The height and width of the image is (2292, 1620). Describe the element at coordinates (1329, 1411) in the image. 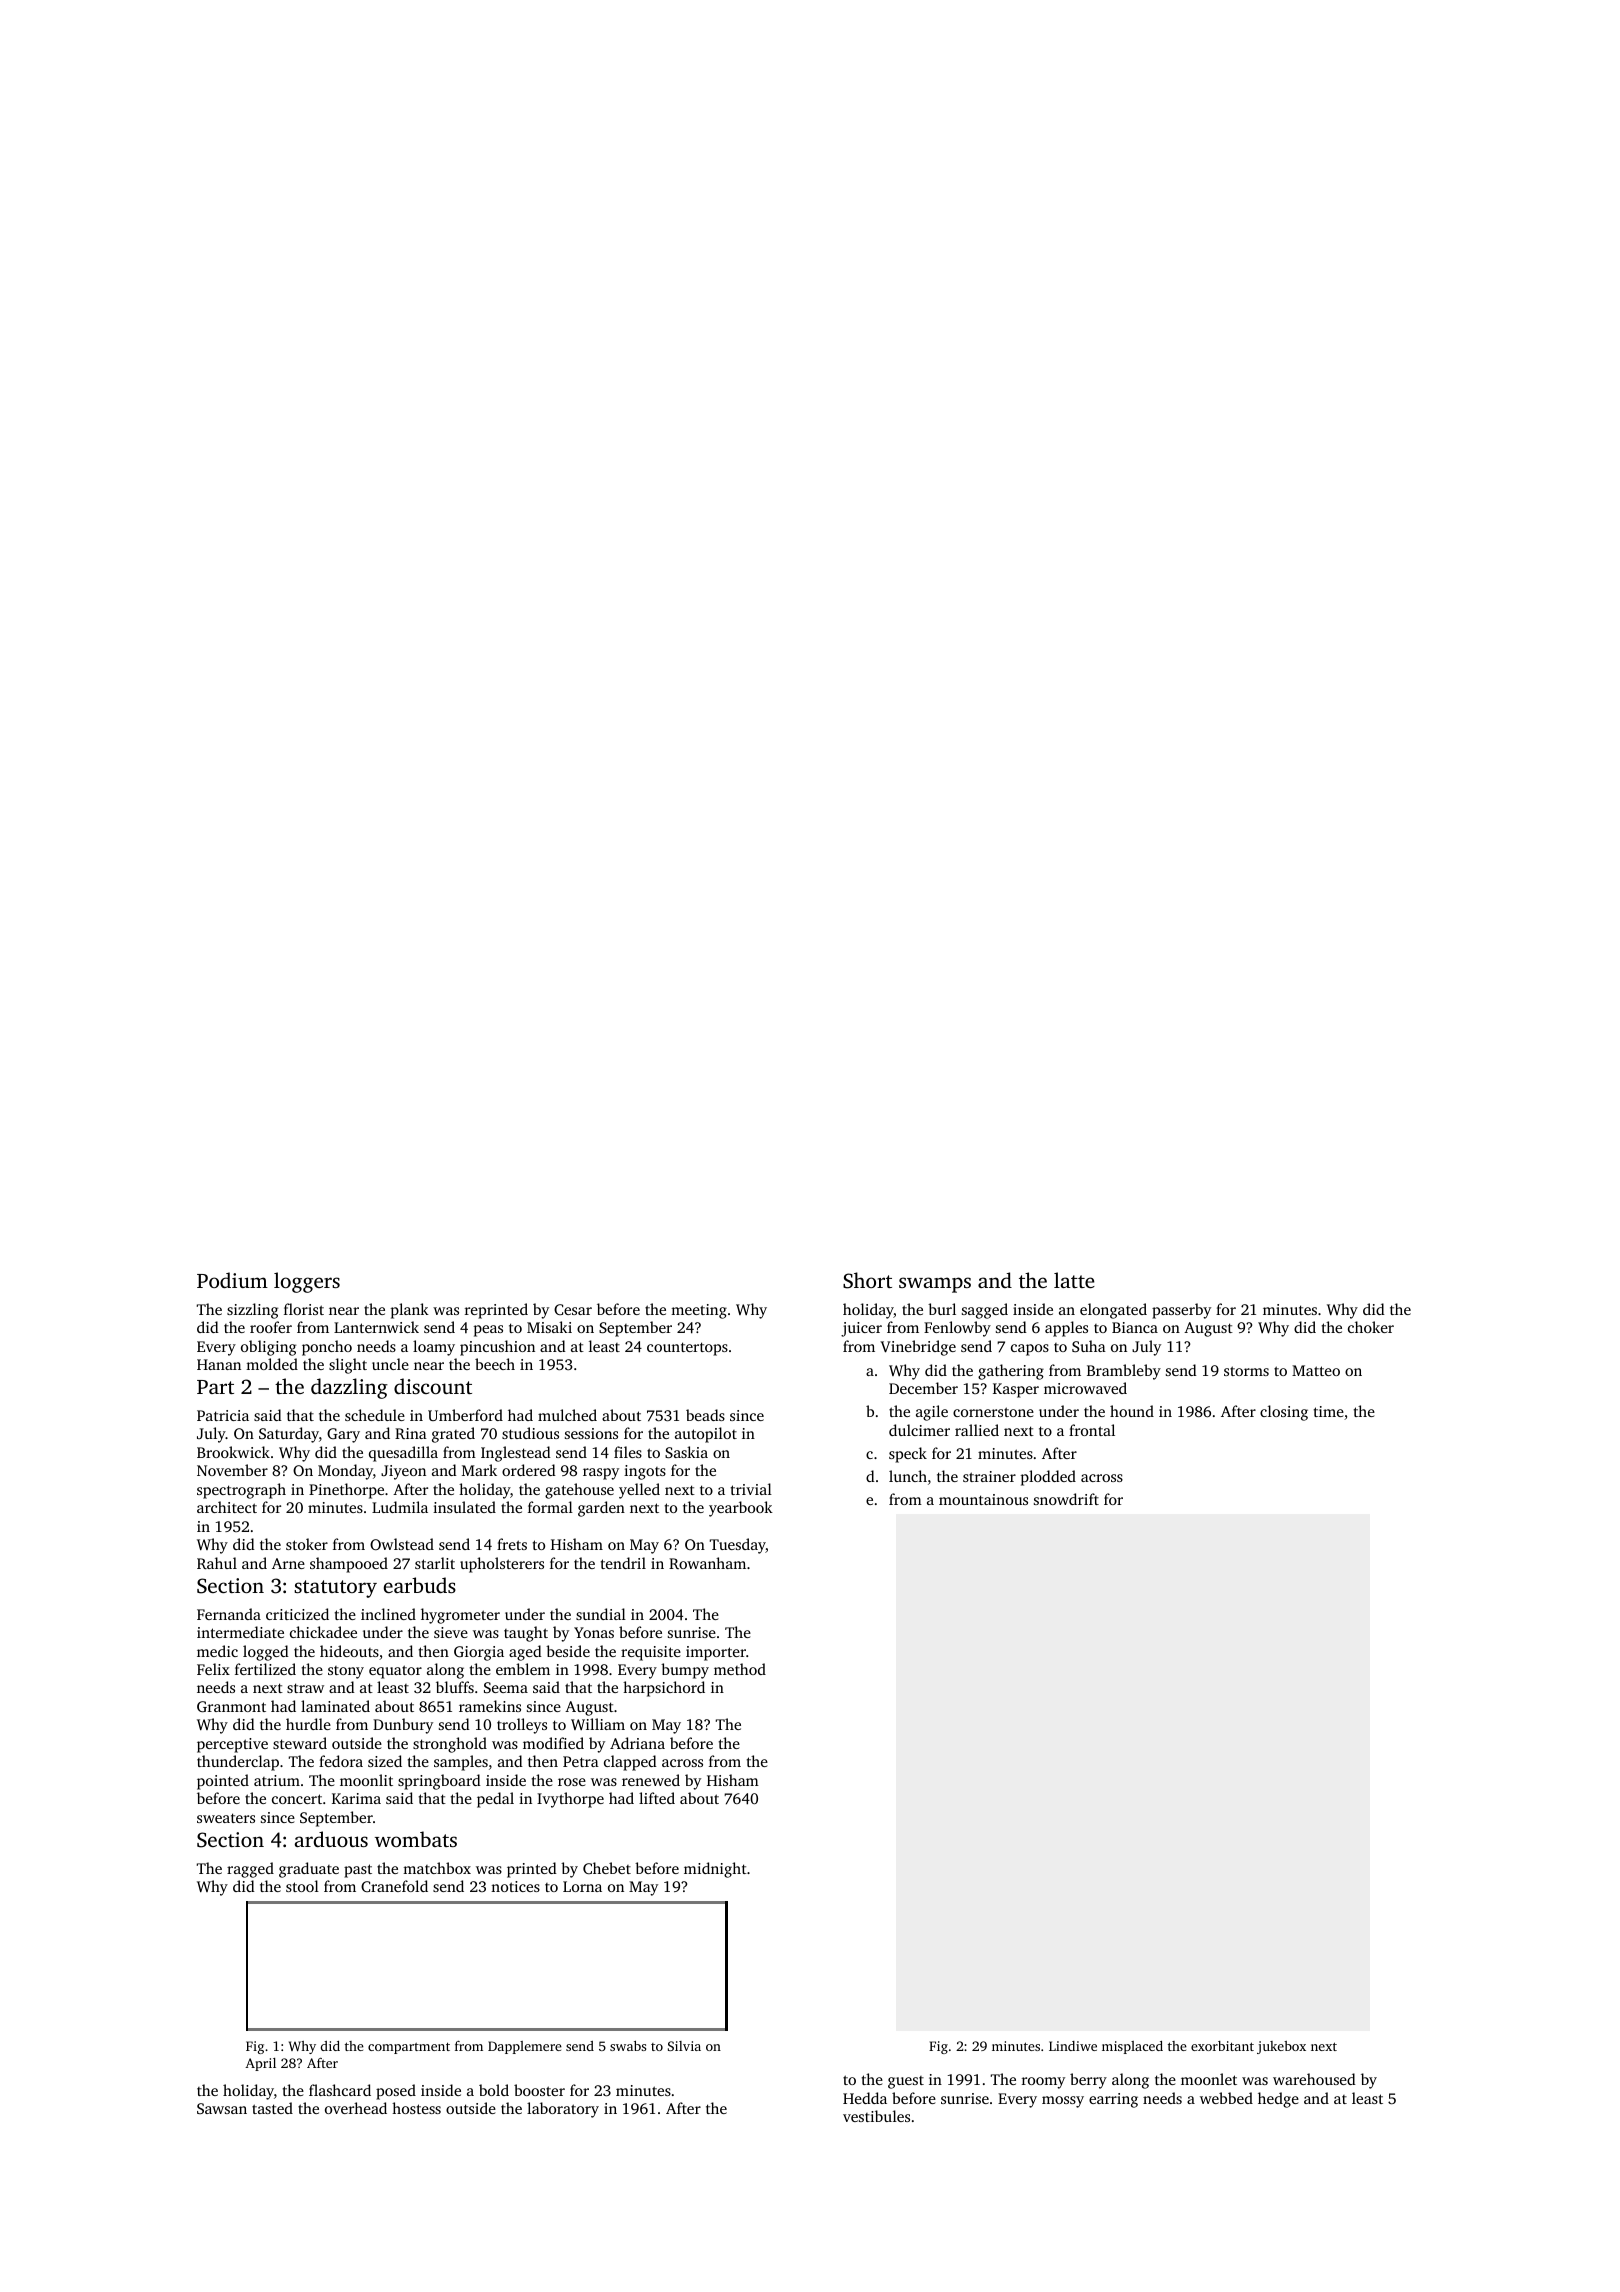

I see `time` at that location.
